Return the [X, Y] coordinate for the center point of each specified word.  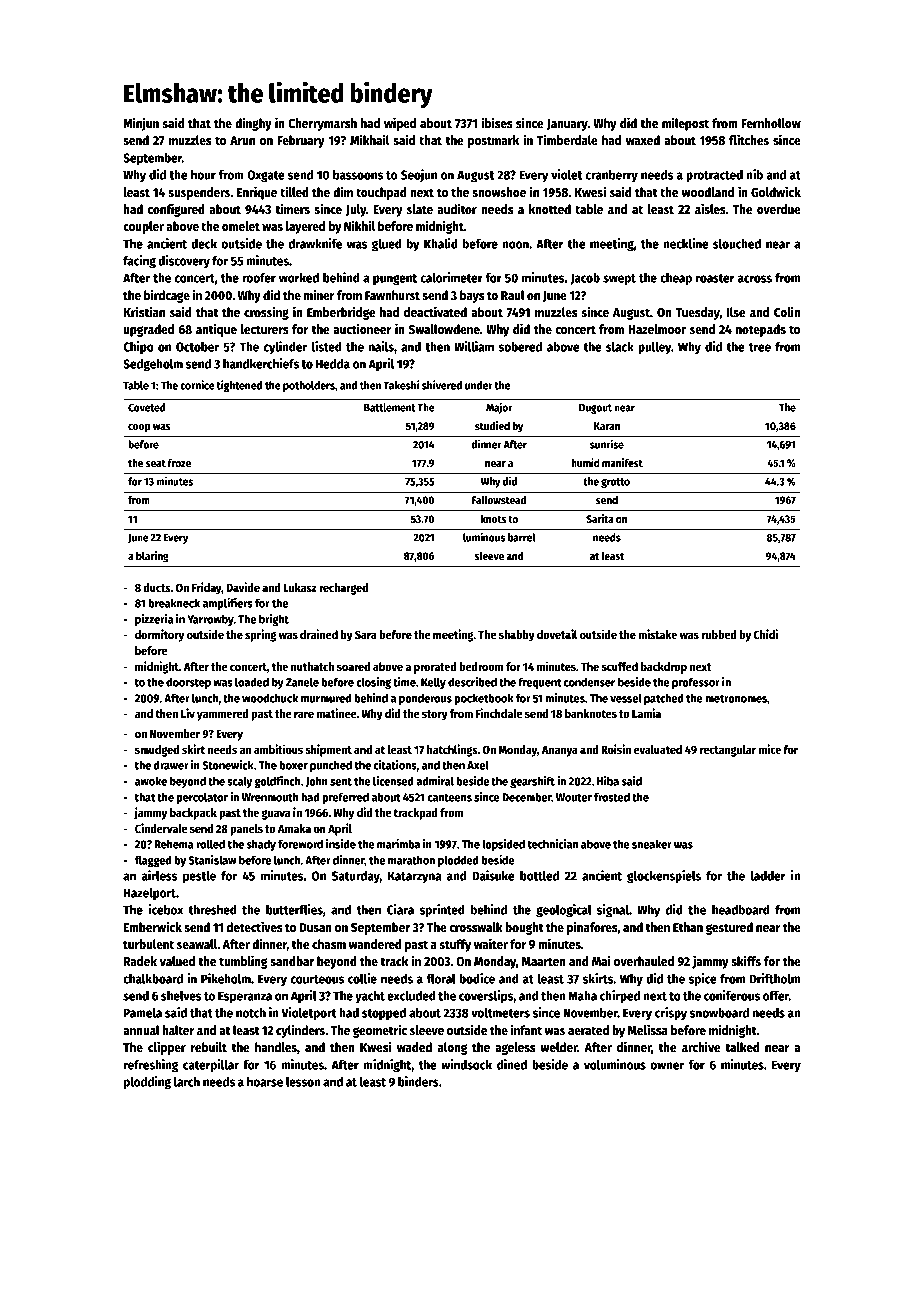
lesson [303, 1082]
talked [742, 1047]
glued [387, 245]
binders [418, 1081]
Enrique [257, 193]
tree [760, 347]
